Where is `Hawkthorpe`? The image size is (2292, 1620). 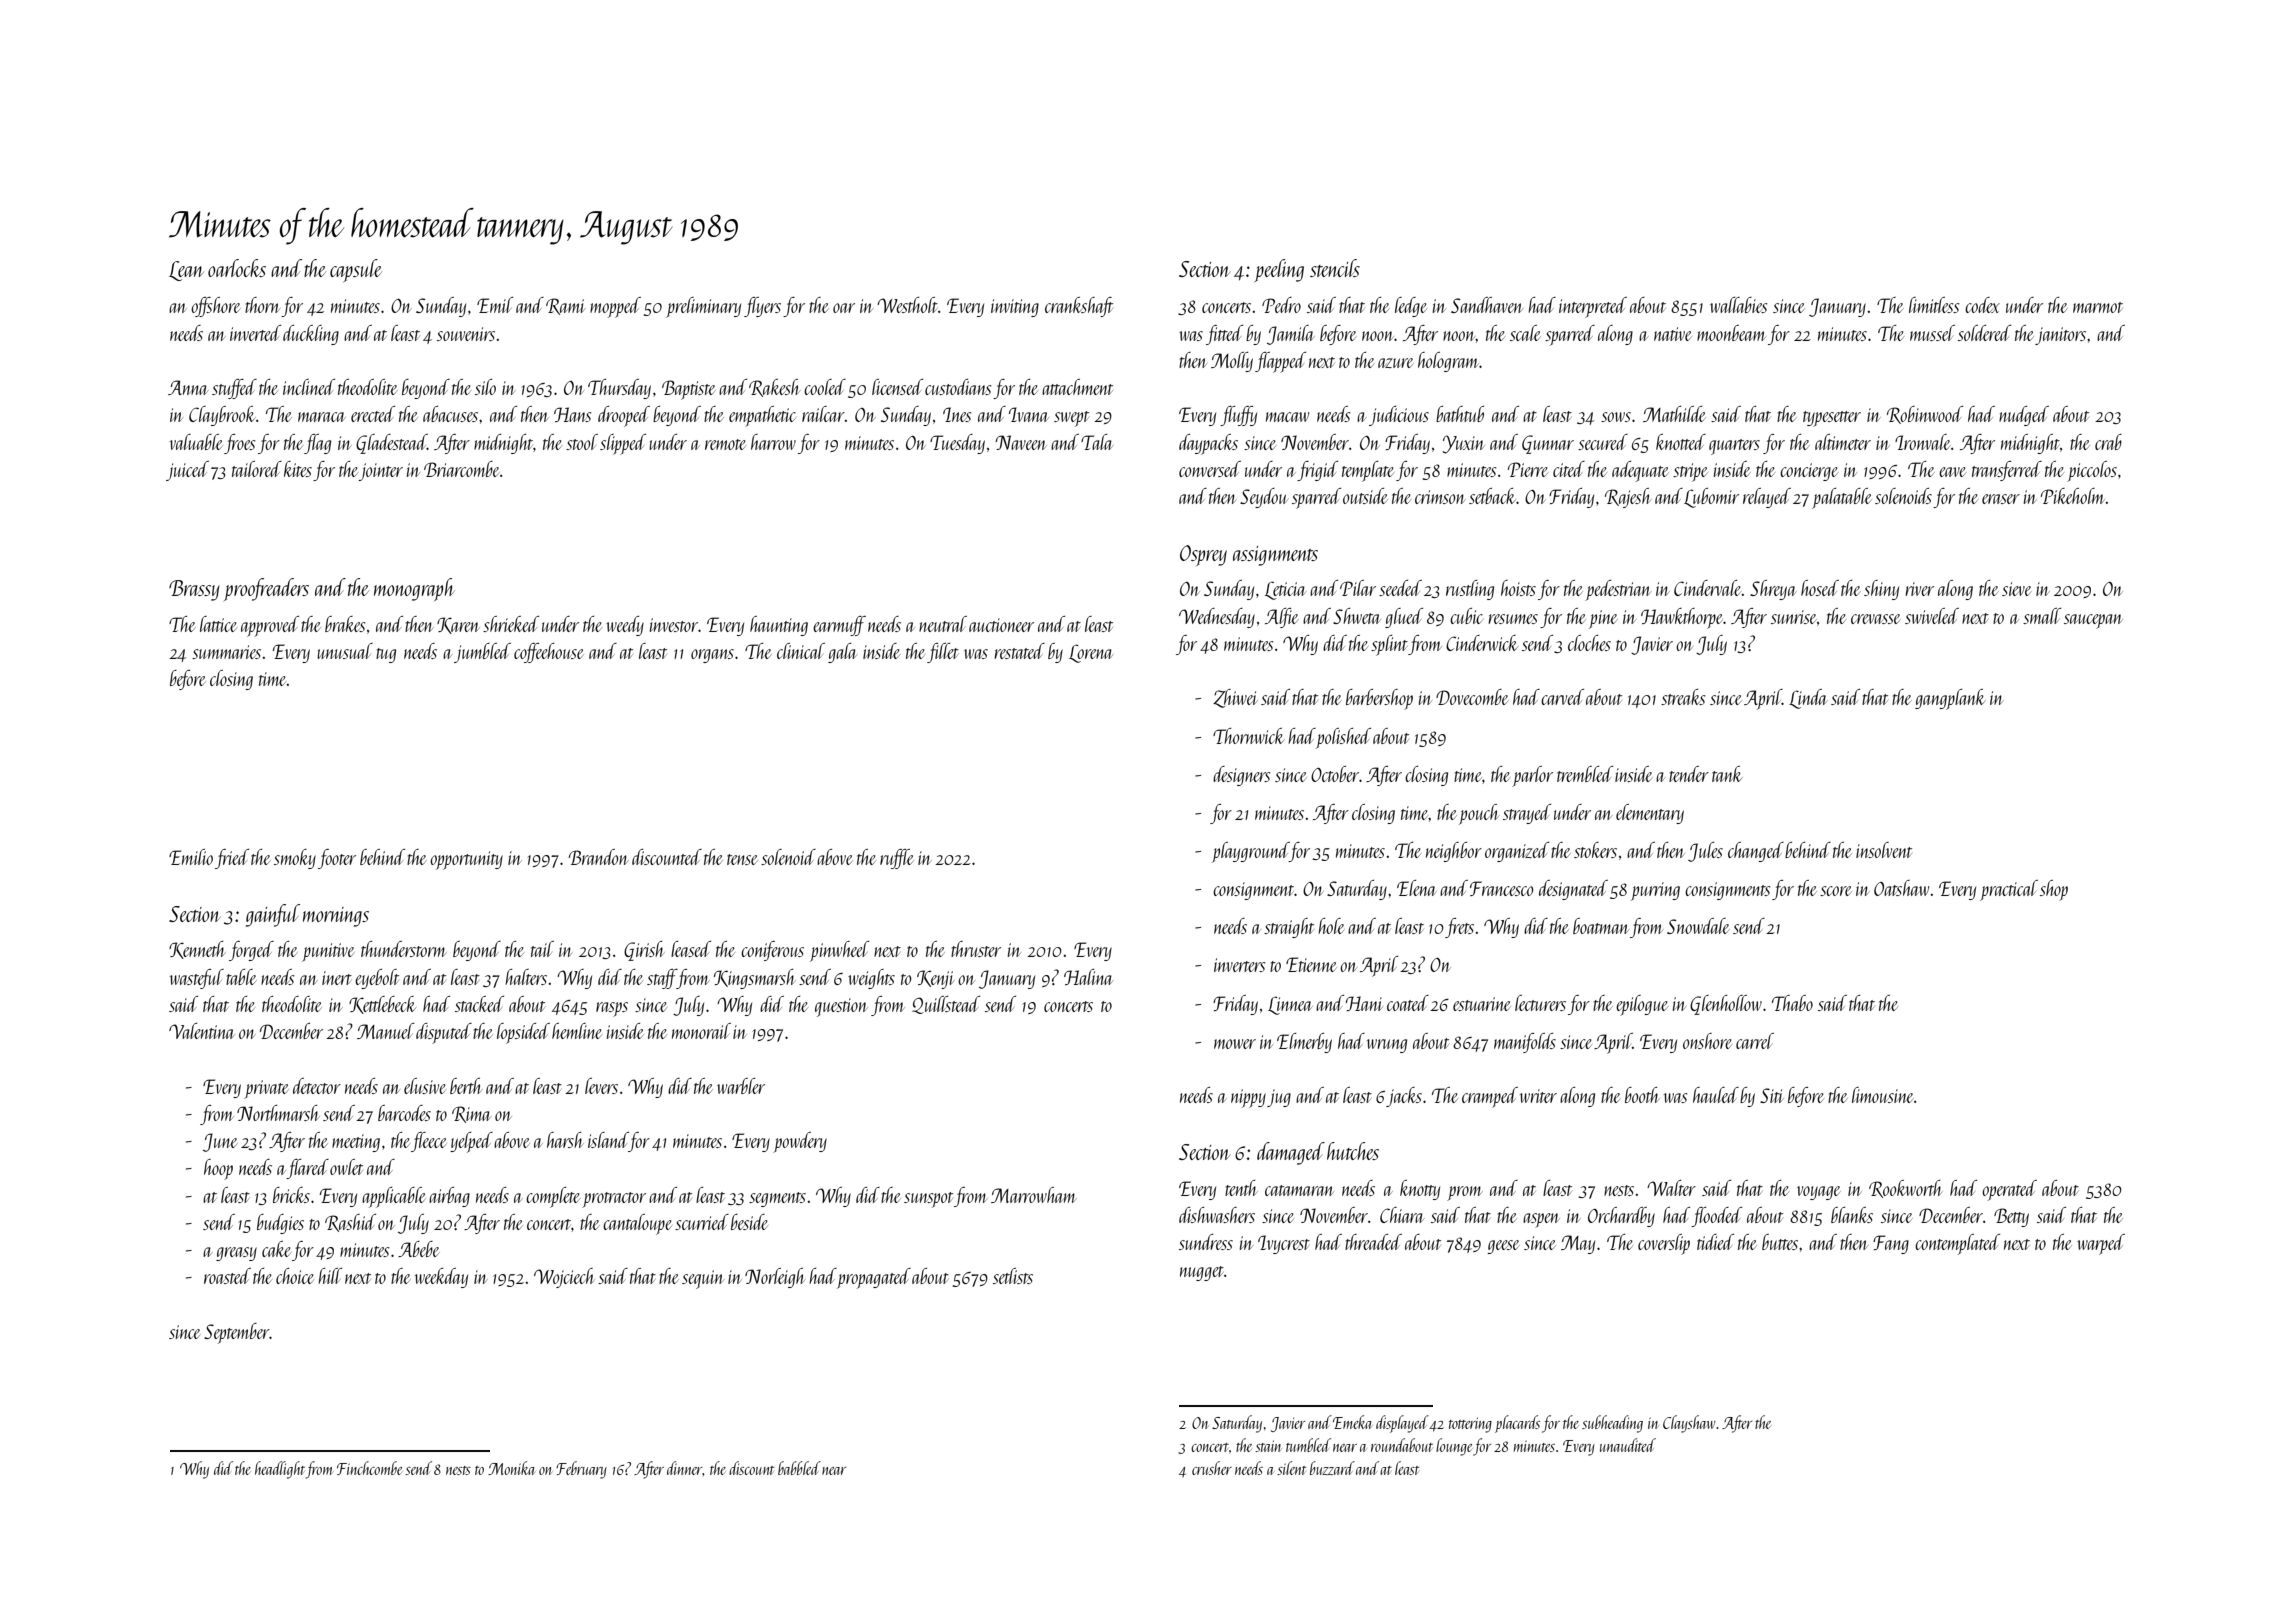
Hawkthorpe is located at coordinates (1682, 618).
